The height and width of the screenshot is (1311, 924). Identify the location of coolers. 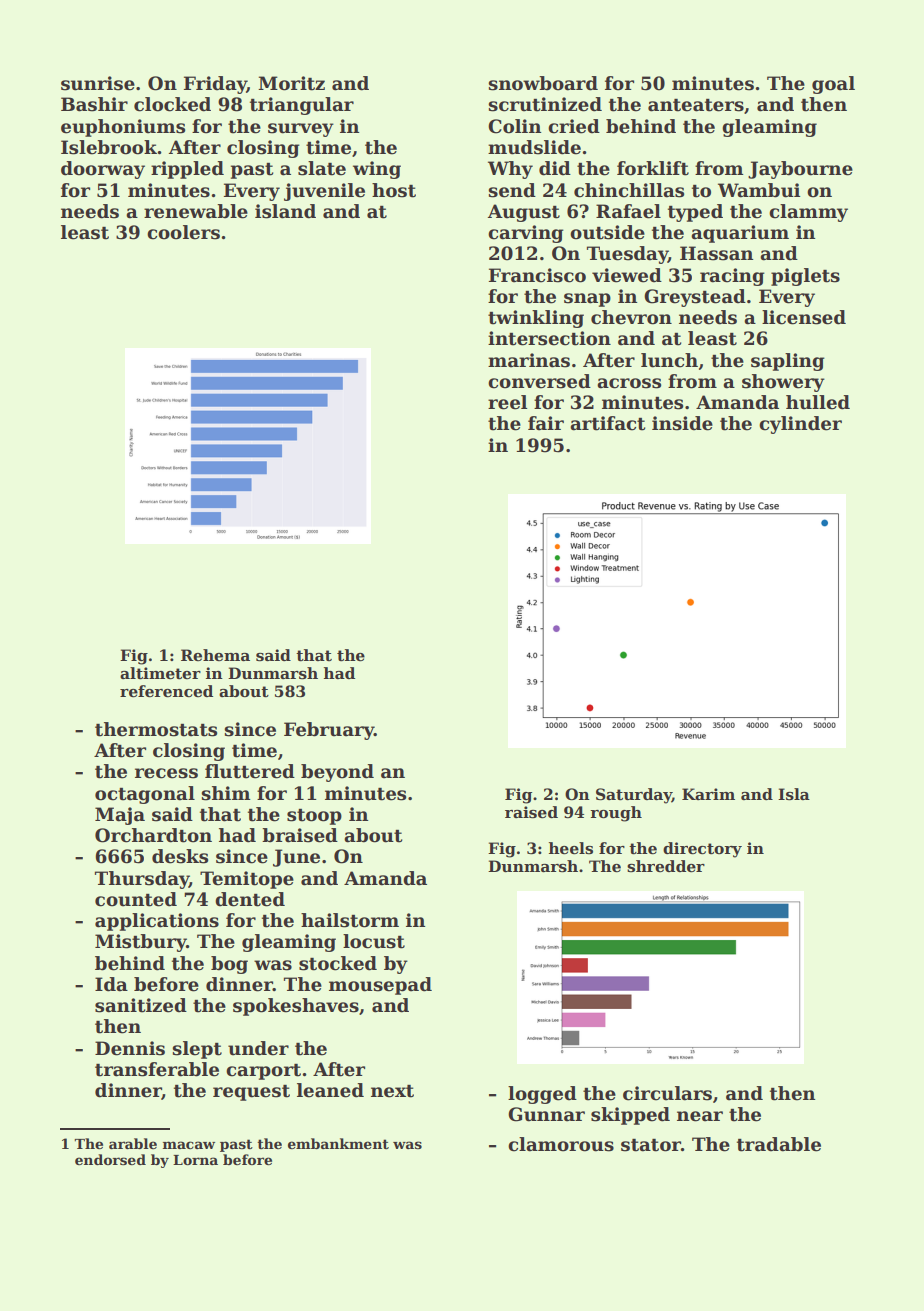
(183, 232).
